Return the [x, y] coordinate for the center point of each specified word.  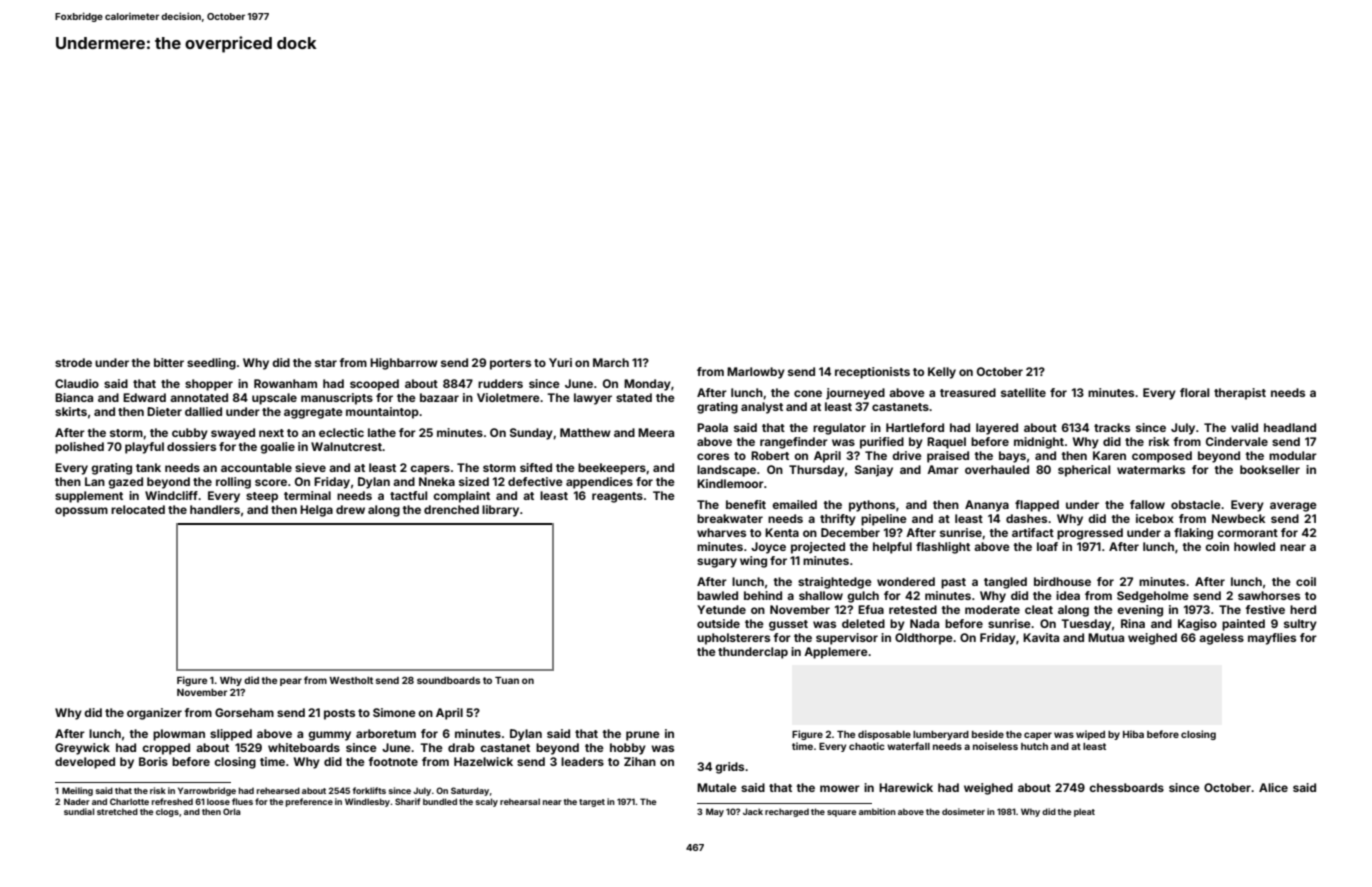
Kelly [942, 373]
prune [643, 736]
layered [997, 429]
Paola [712, 427]
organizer [154, 714]
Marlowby [756, 373]
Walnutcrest [346, 446]
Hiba [1133, 734]
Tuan [507, 680]
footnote [393, 761]
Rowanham [285, 383]
